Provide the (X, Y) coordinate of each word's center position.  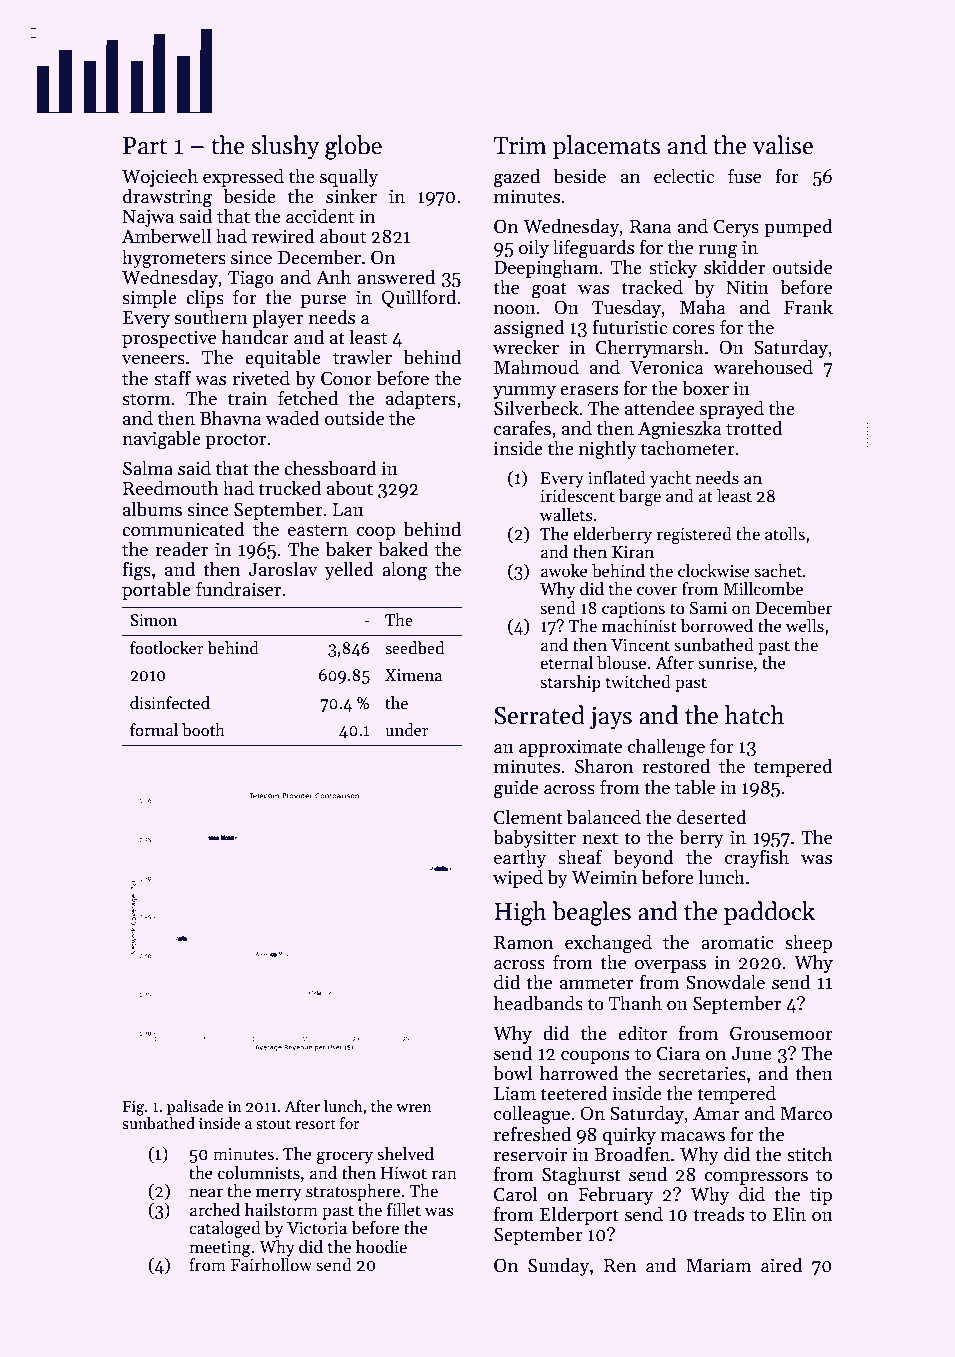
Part (145, 146)
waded (292, 418)
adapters (421, 399)
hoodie (381, 1247)
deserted (712, 817)
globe (353, 147)
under (407, 730)
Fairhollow (271, 1265)
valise (783, 145)
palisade (195, 1107)
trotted (754, 428)
